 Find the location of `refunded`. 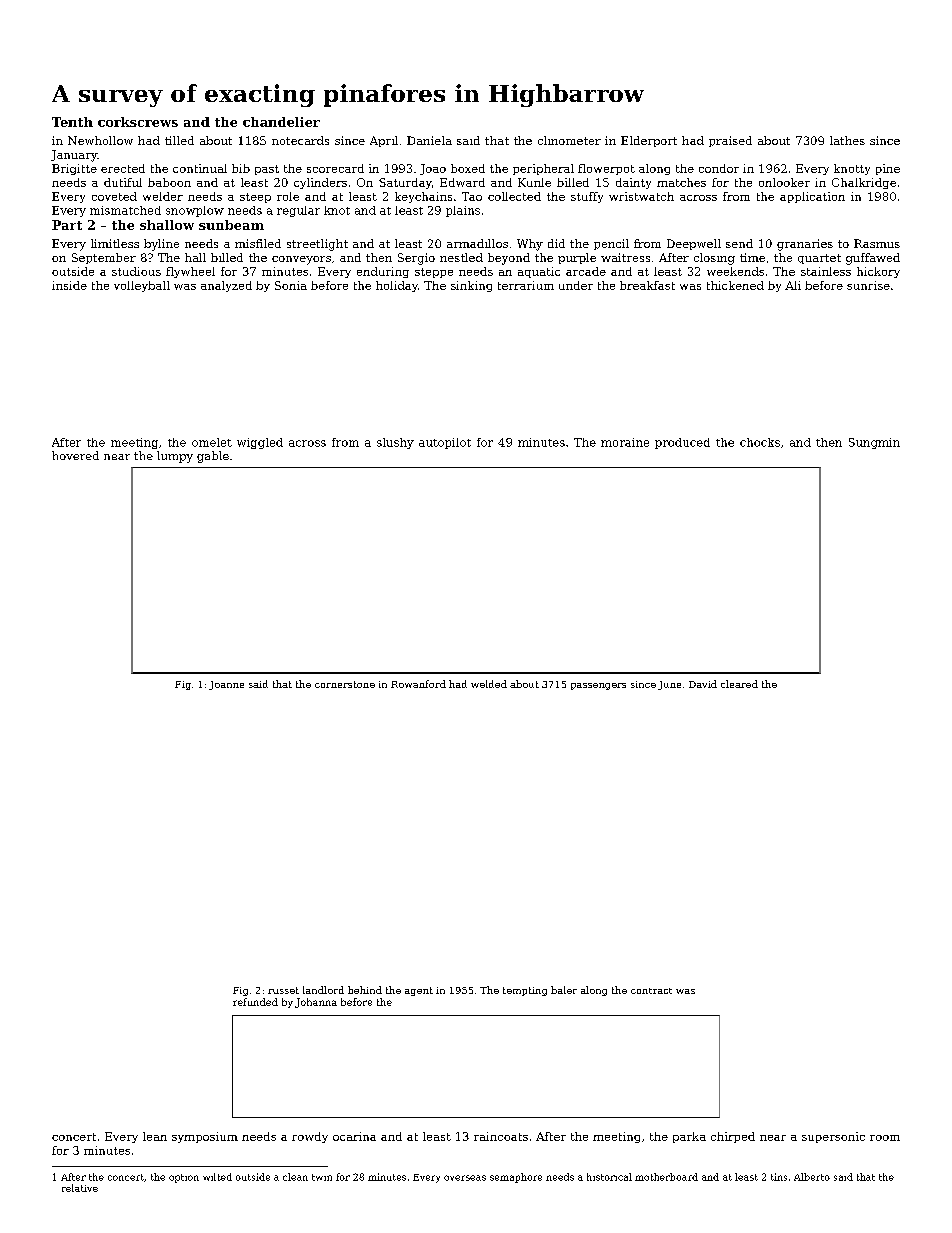

refunded is located at coordinates (255, 1002).
